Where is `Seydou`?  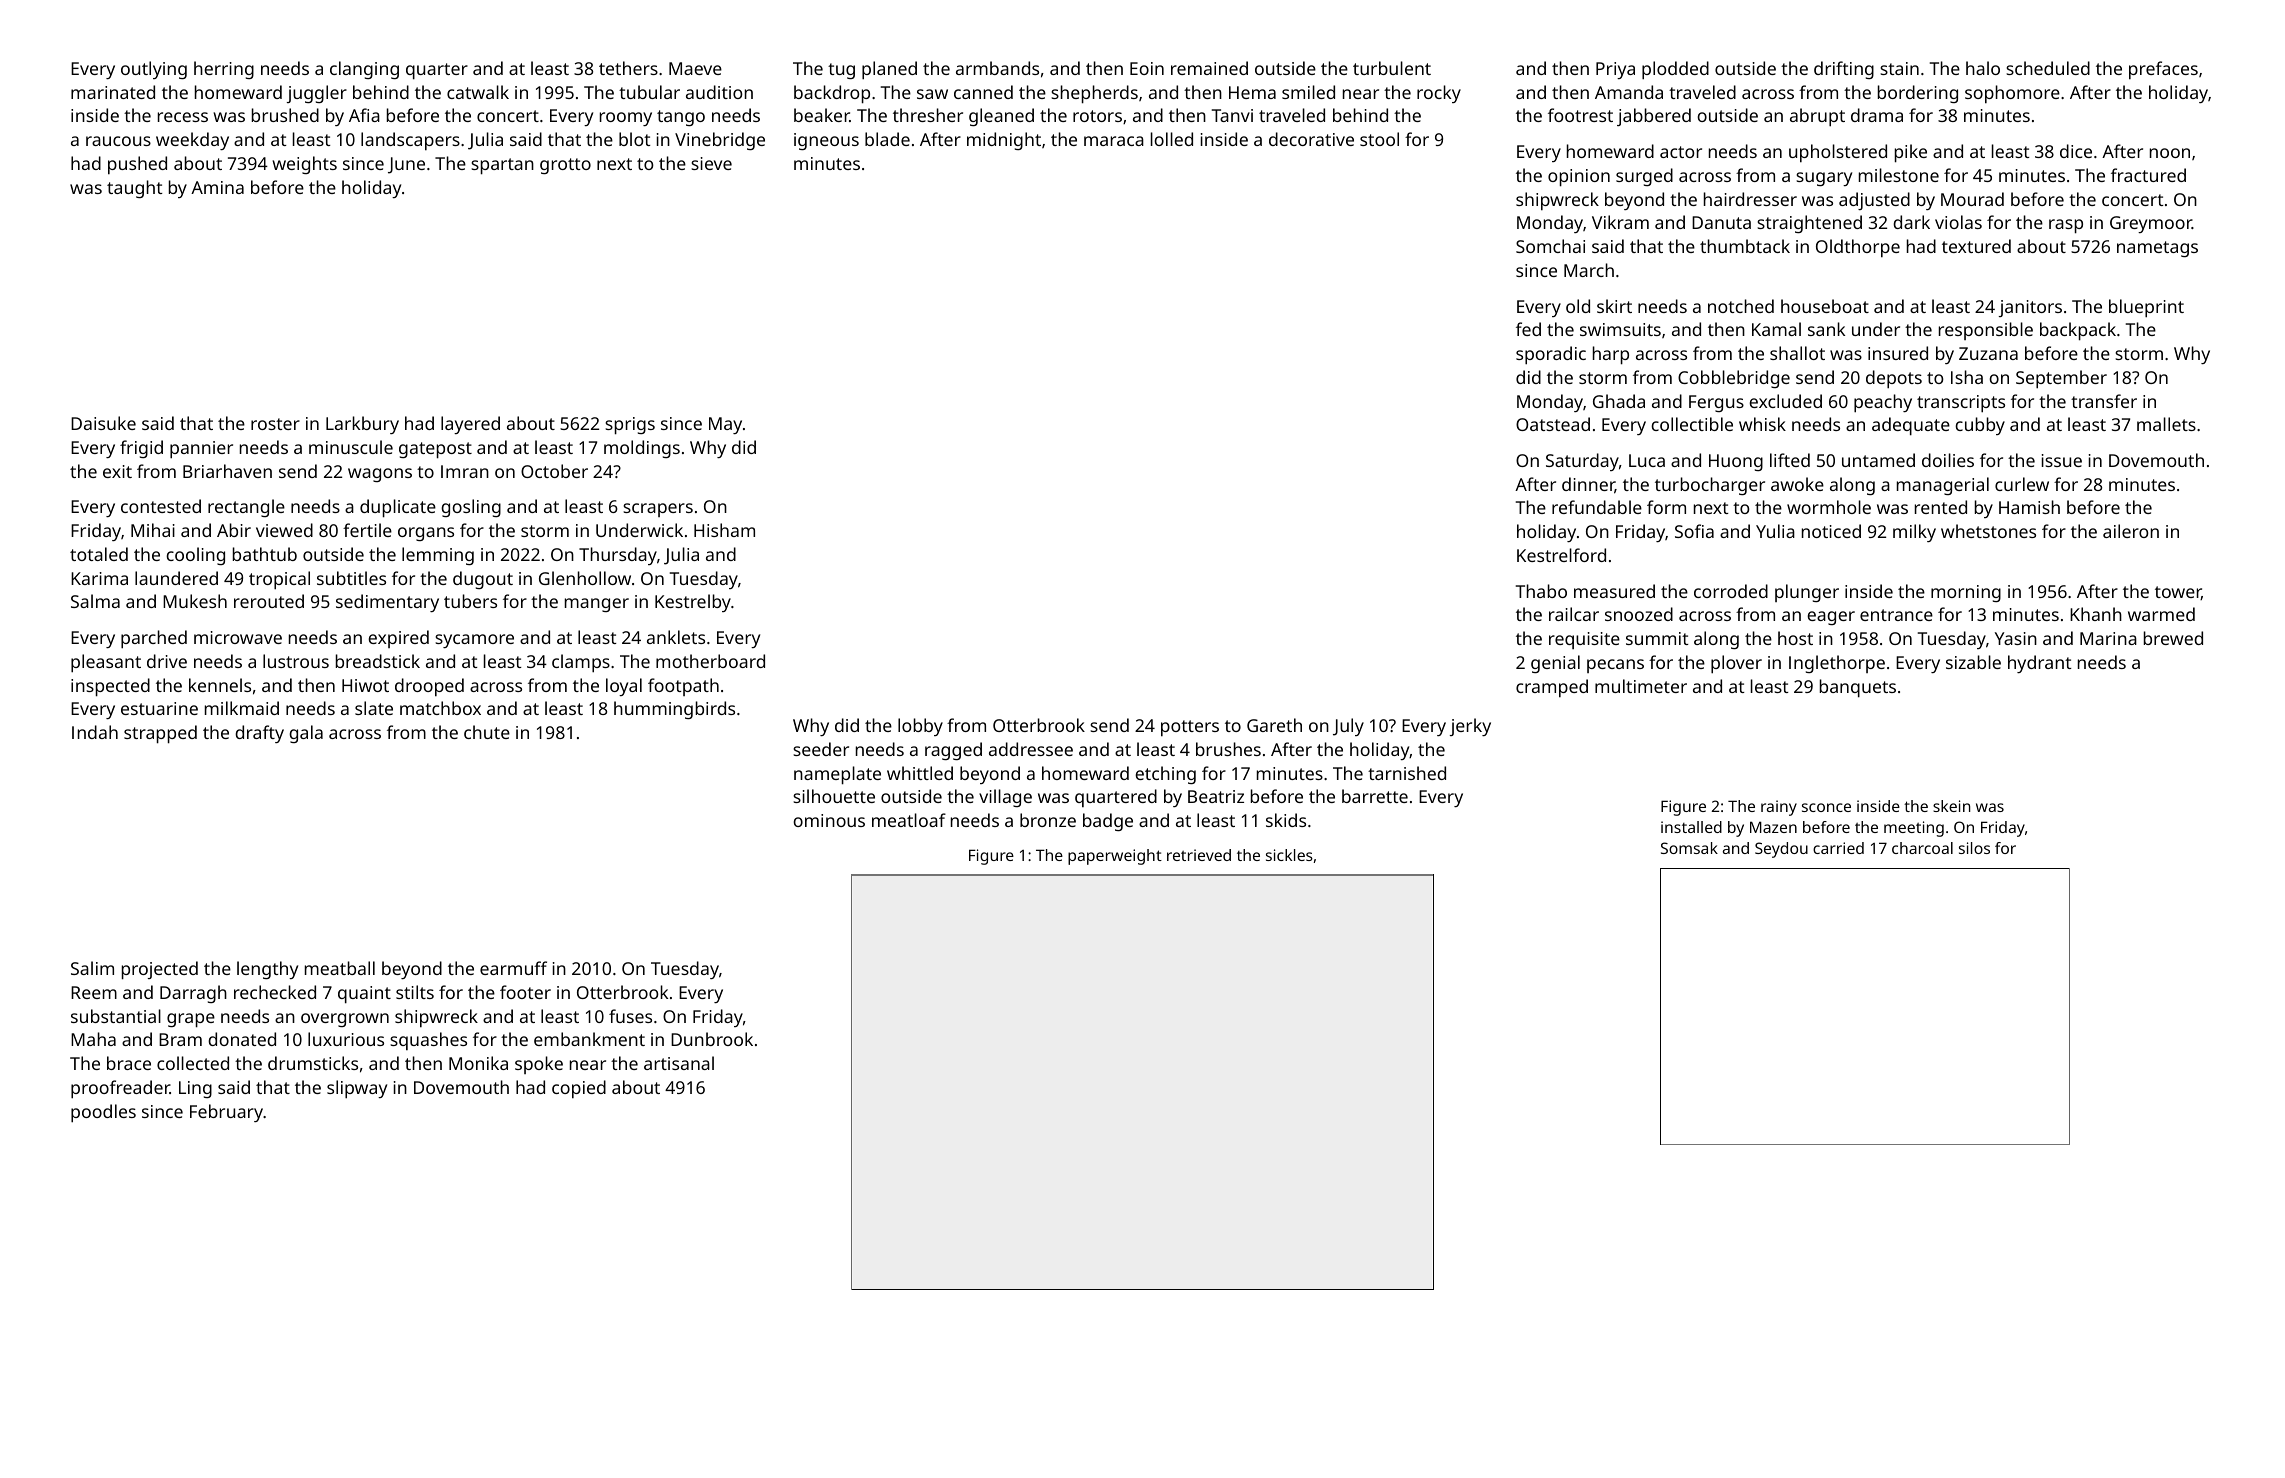
Seydou is located at coordinates (1781, 850).
